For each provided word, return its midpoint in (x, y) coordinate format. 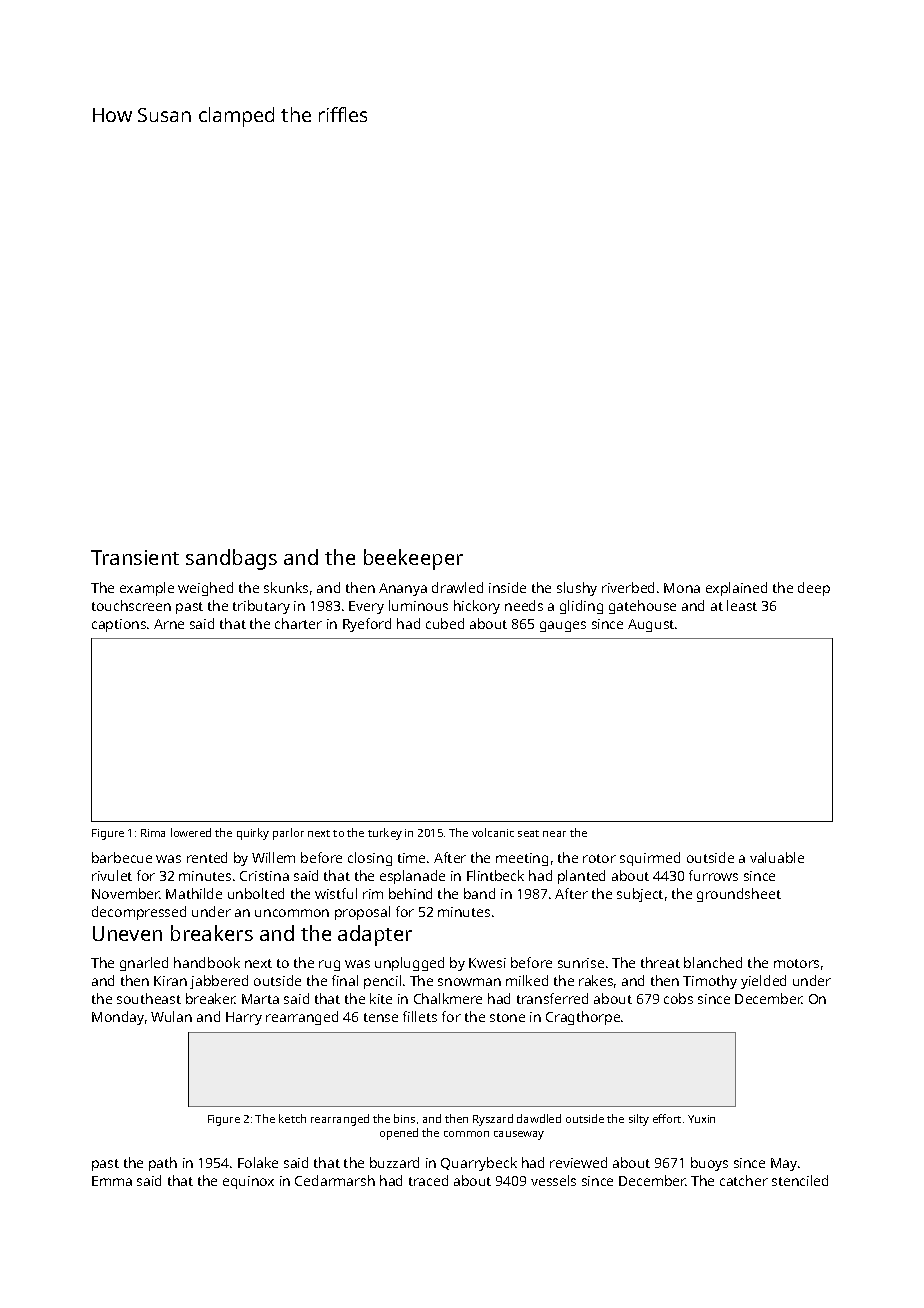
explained (736, 589)
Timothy (710, 982)
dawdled (539, 1118)
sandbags (231, 559)
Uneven (127, 933)
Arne (169, 624)
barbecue (122, 857)
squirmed (650, 859)
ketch (292, 1118)
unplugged (409, 964)
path (163, 1164)
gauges (563, 626)
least (742, 605)
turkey (385, 834)
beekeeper (413, 559)
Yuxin (701, 1119)
